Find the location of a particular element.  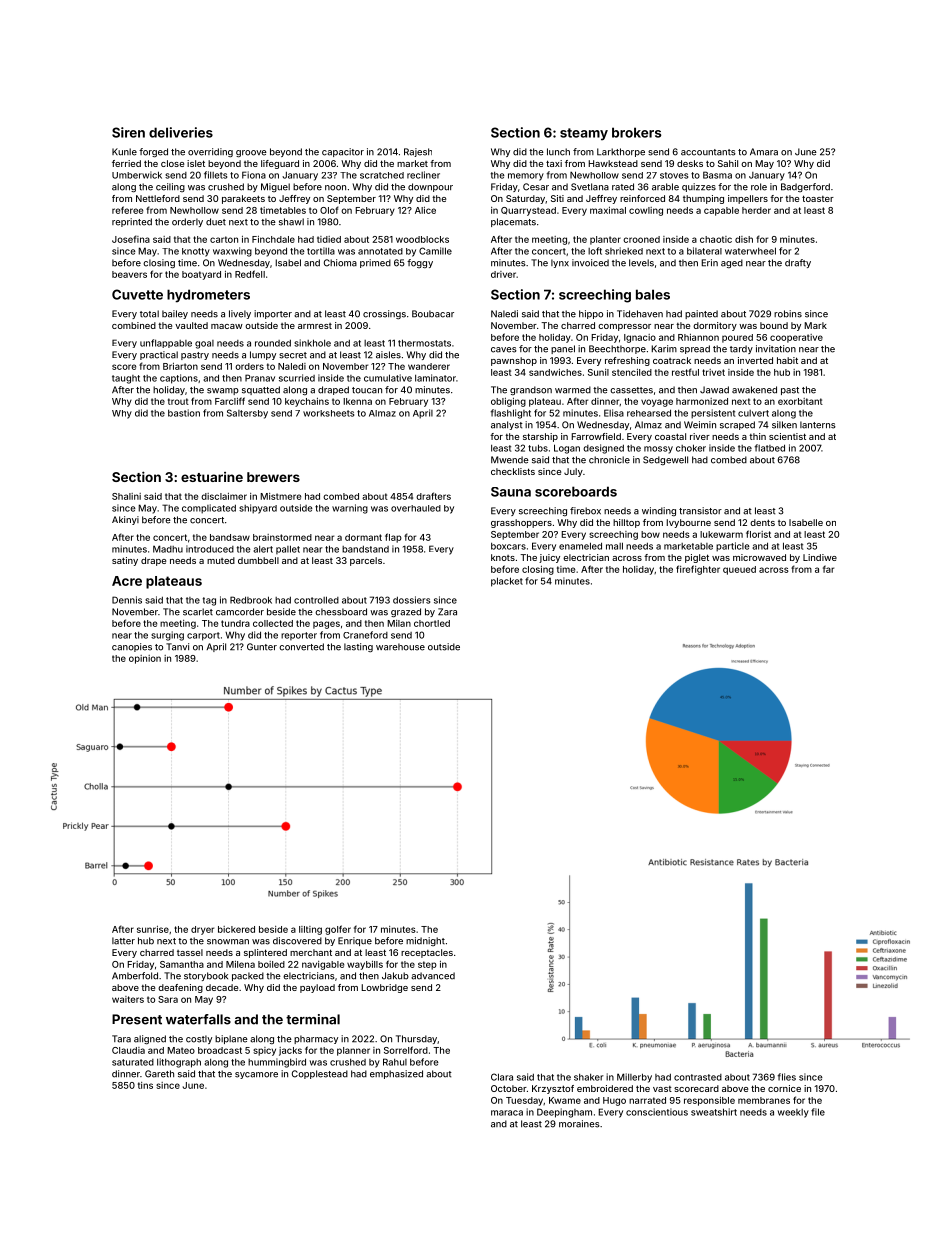

drafty is located at coordinates (798, 263).
